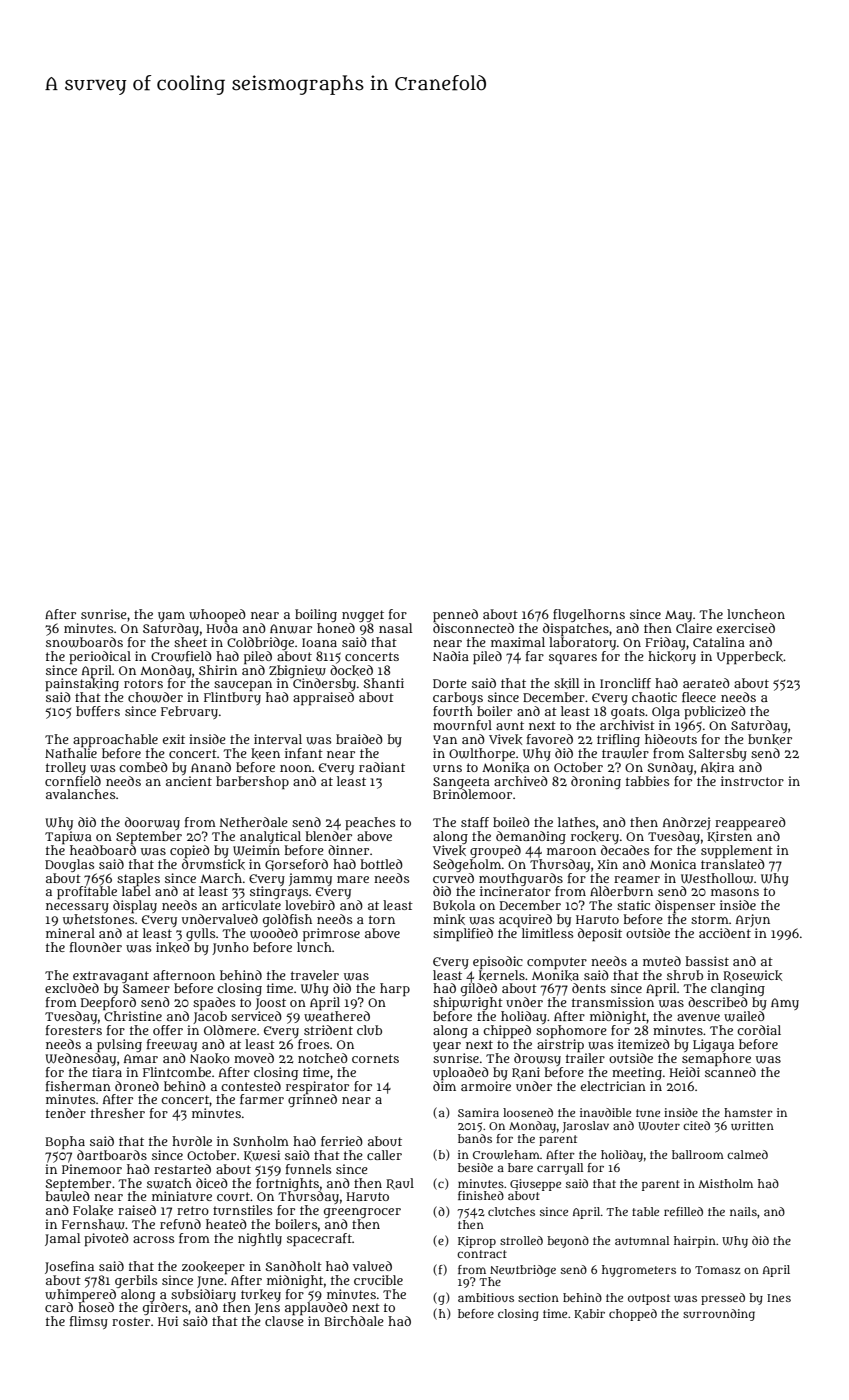  What do you see at coordinates (359, 739) in the image?
I see `braided` at bounding box center [359, 739].
